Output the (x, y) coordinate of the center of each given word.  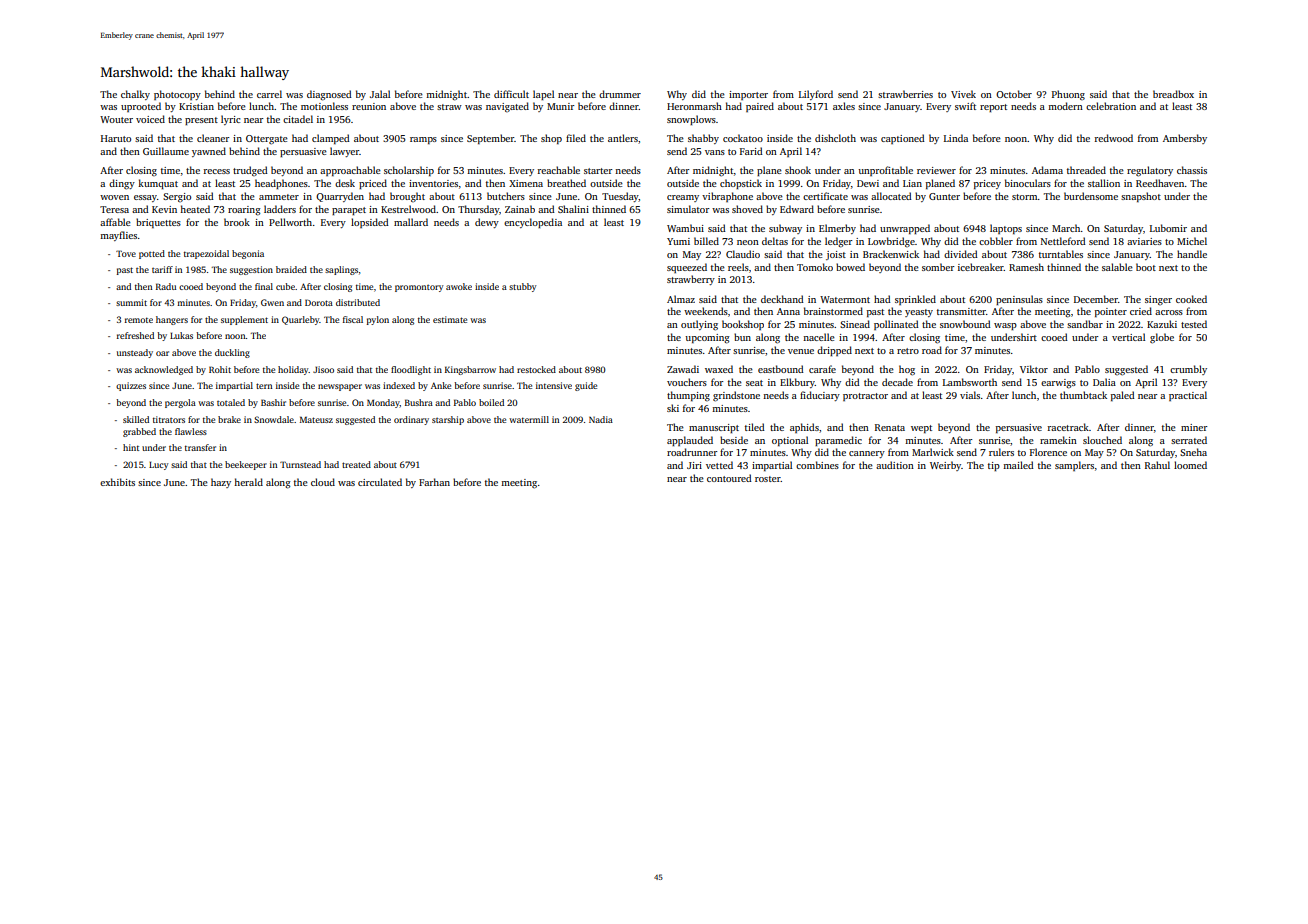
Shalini (573, 209)
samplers (1074, 466)
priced (373, 184)
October (1014, 94)
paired (760, 107)
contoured (729, 478)
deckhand (782, 299)
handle (1192, 254)
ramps (423, 140)
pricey (987, 184)
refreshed (135, 335)
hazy (221, 483)
